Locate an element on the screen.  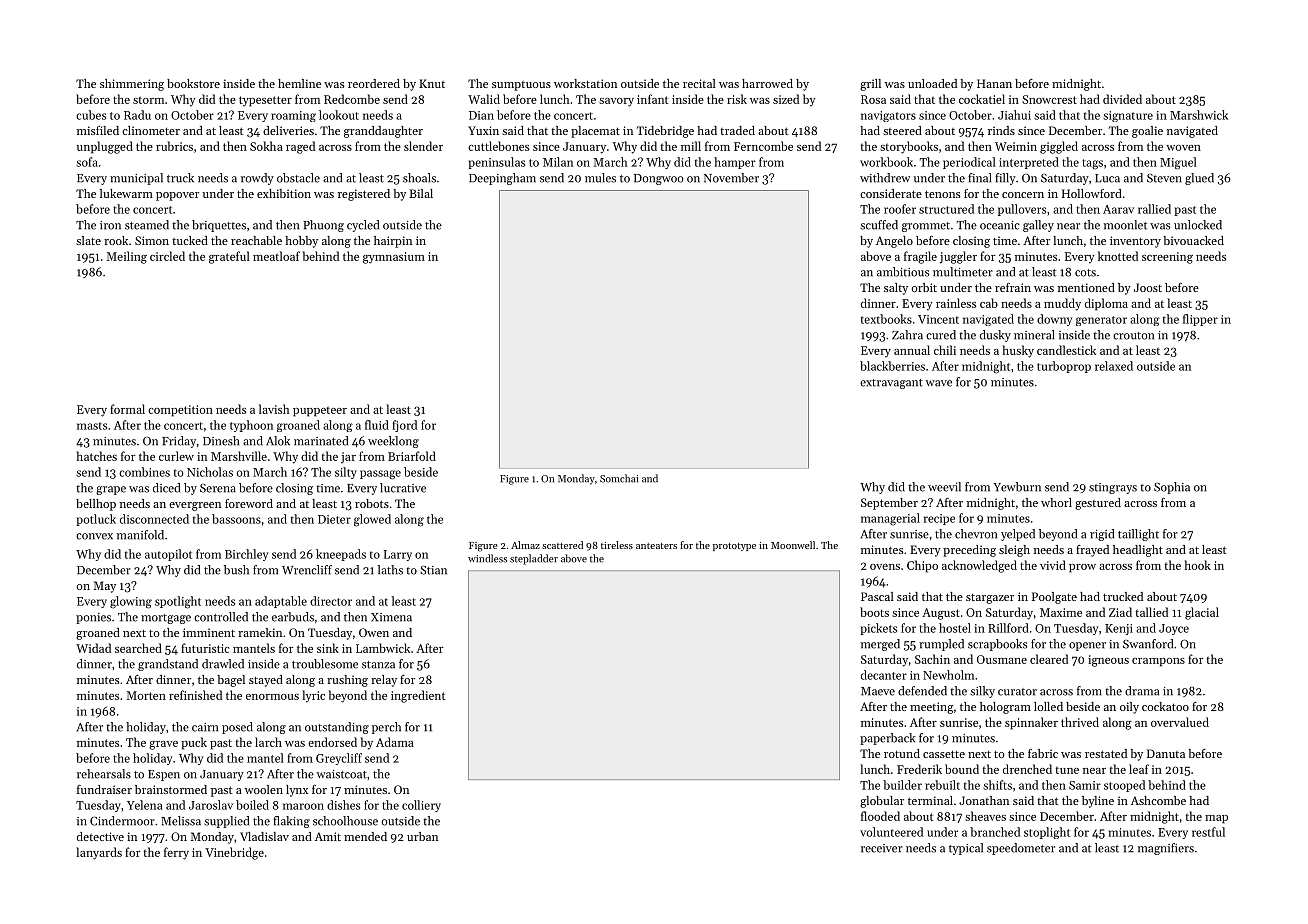
Joyce is located at coordinates (1174, 629).
